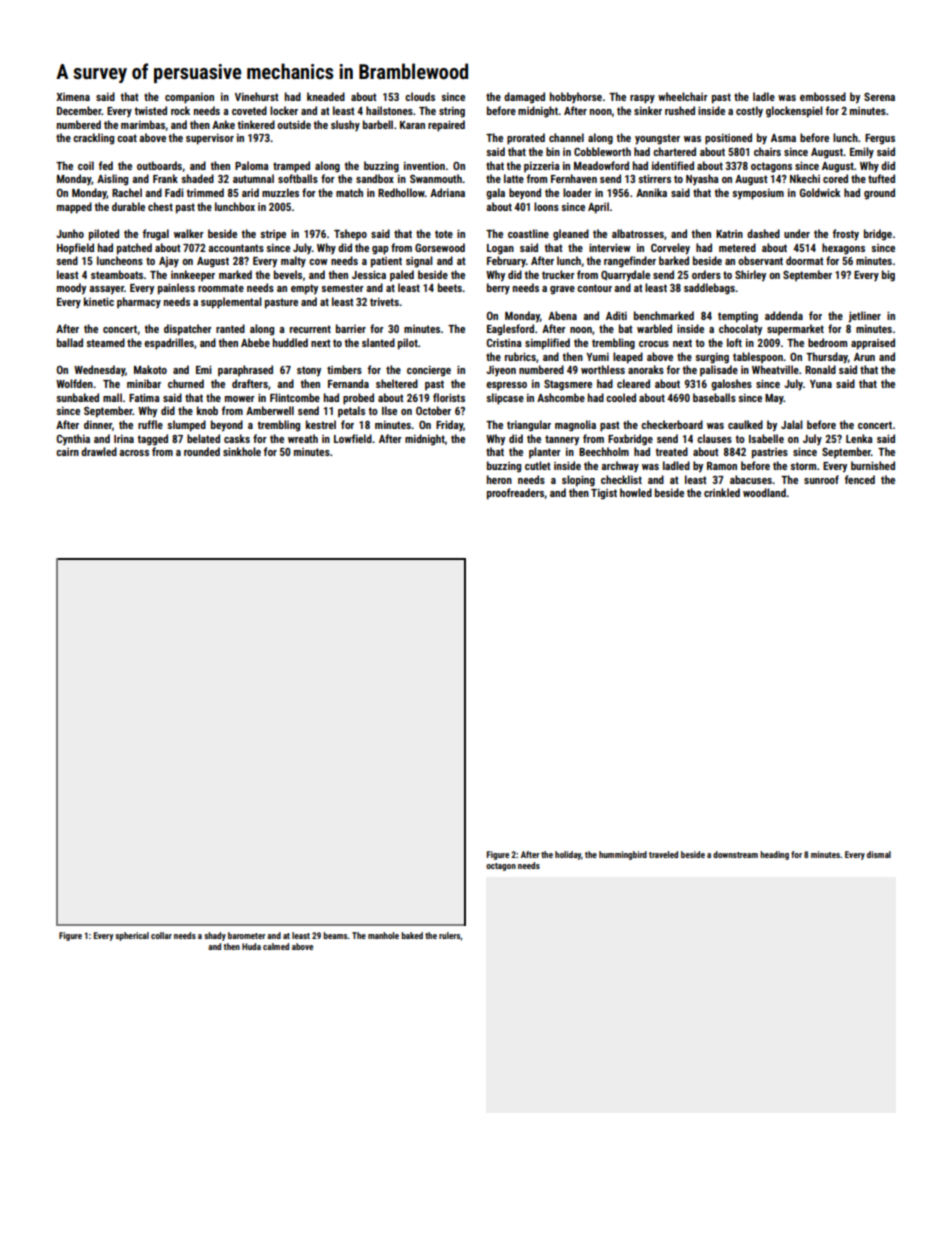  I want to click on barometer, so click(246, 935).
